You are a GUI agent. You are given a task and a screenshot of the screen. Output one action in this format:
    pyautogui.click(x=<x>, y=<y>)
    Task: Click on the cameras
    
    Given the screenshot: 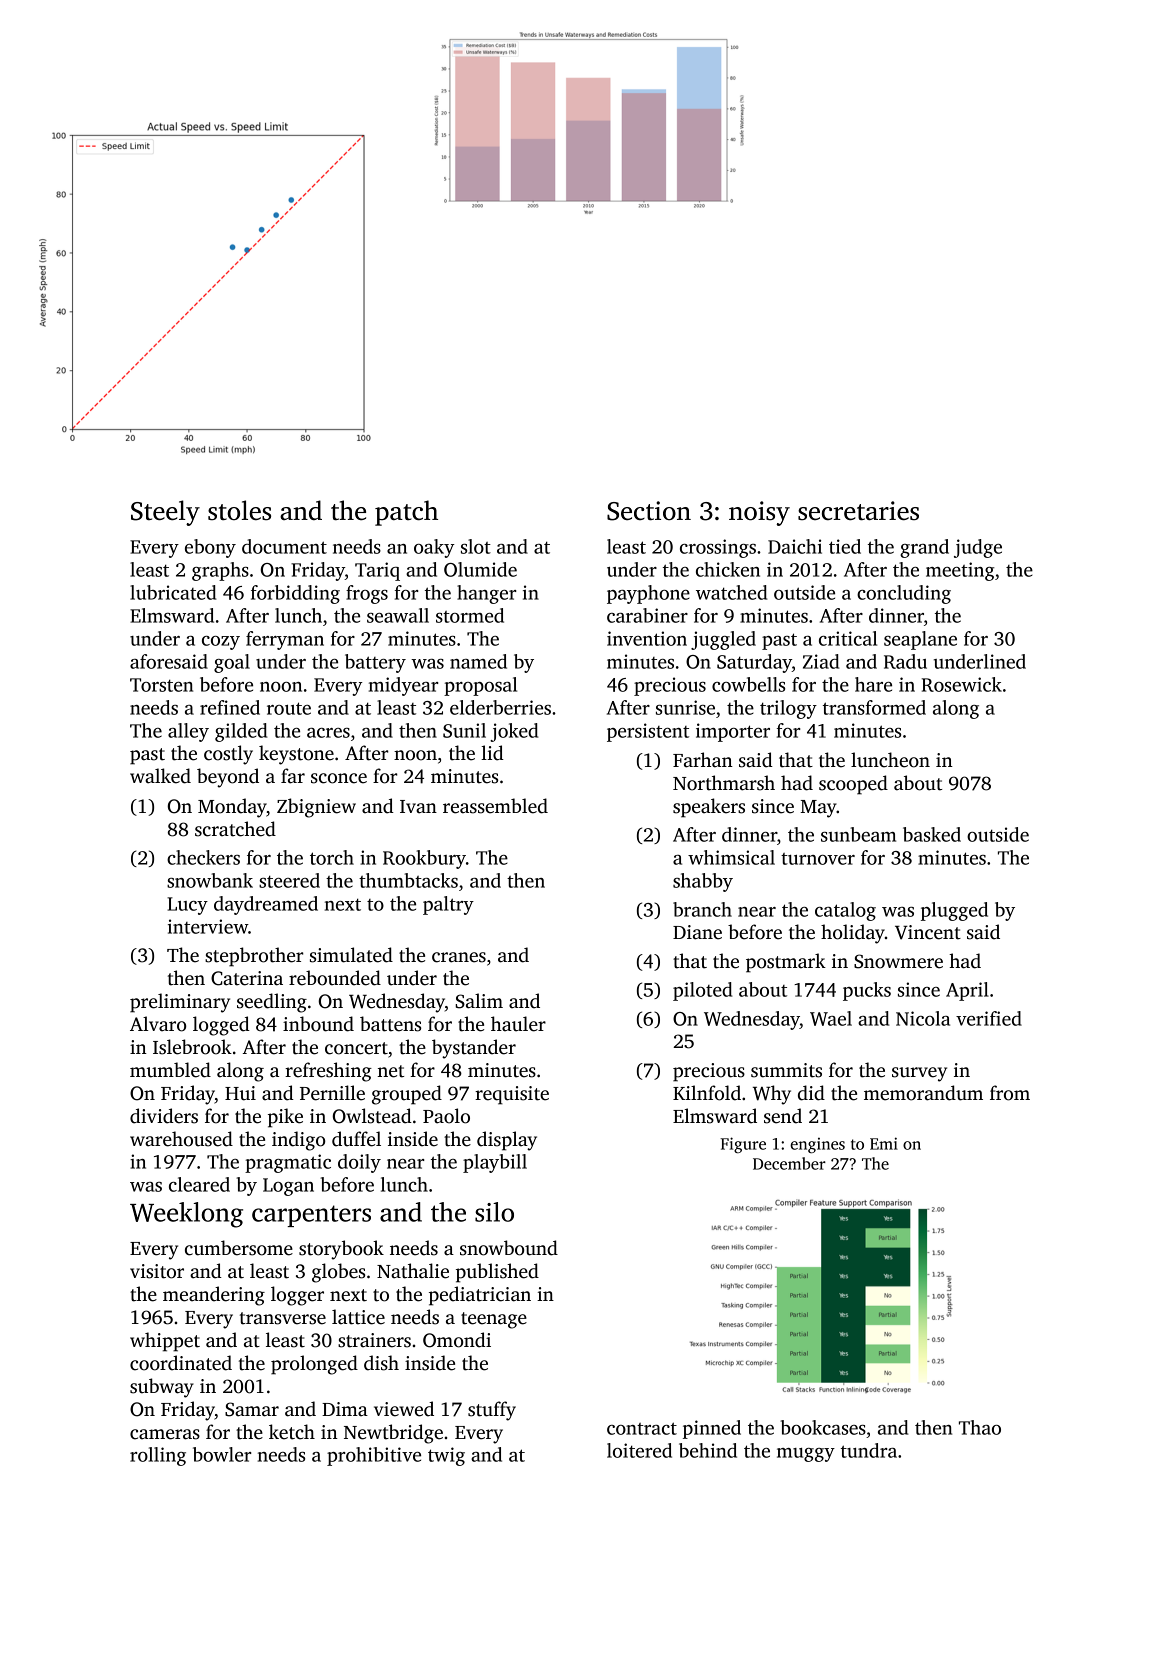 What is the action you would take?
    pyautogui.click(x=165, y=1434)
